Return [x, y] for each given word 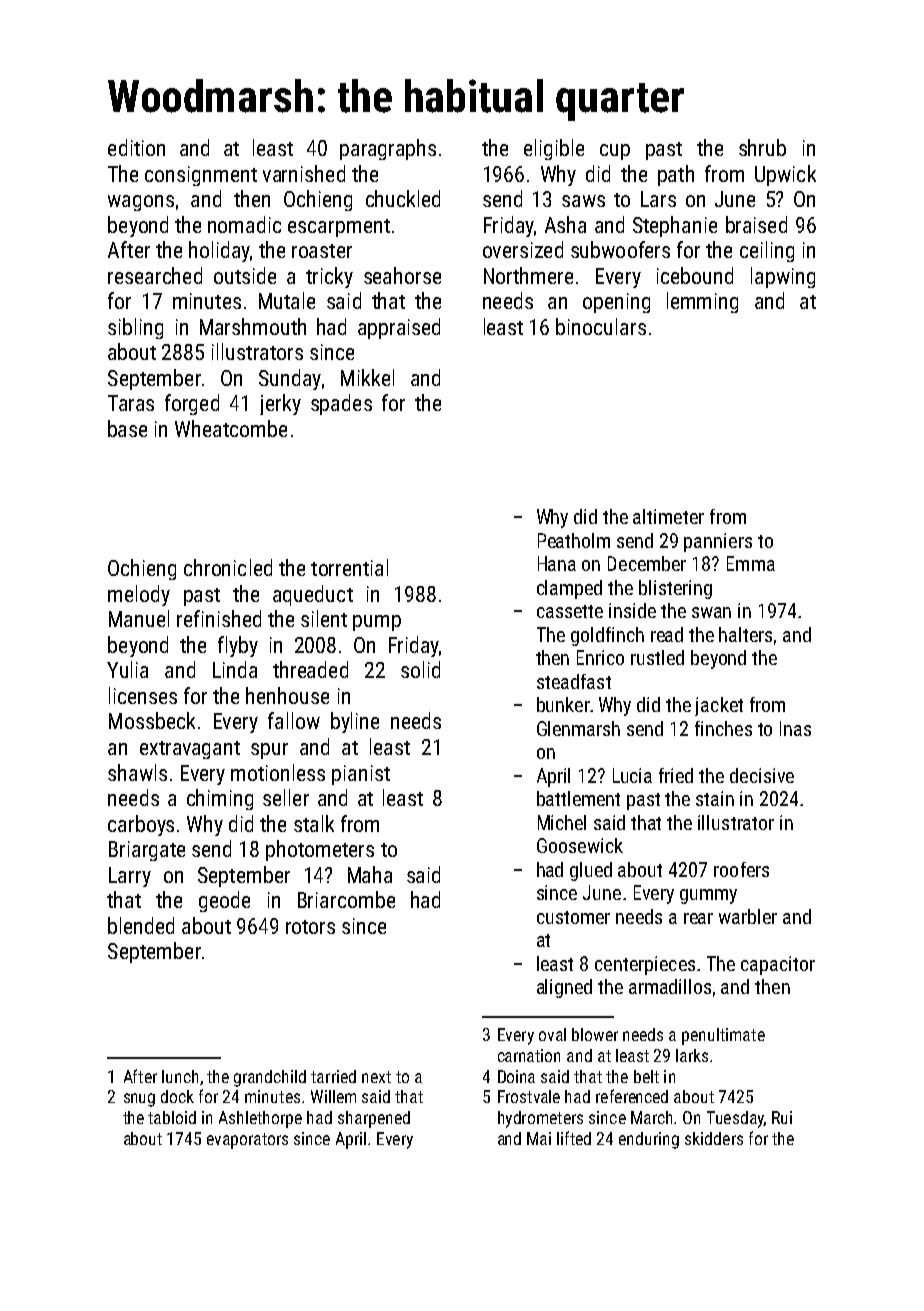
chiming [220, 799]
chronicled [228, 567]
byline [355, 722]
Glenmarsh [578, 728]
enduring [649, 1140]
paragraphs [388, 149]
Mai [539, 1138]
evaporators [247, 1141]
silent [324, 618]
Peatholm [574, 540]
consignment [201, 176]
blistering [675, 589]
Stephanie [675, 226]
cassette [570, 611]
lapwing [783, 277]
